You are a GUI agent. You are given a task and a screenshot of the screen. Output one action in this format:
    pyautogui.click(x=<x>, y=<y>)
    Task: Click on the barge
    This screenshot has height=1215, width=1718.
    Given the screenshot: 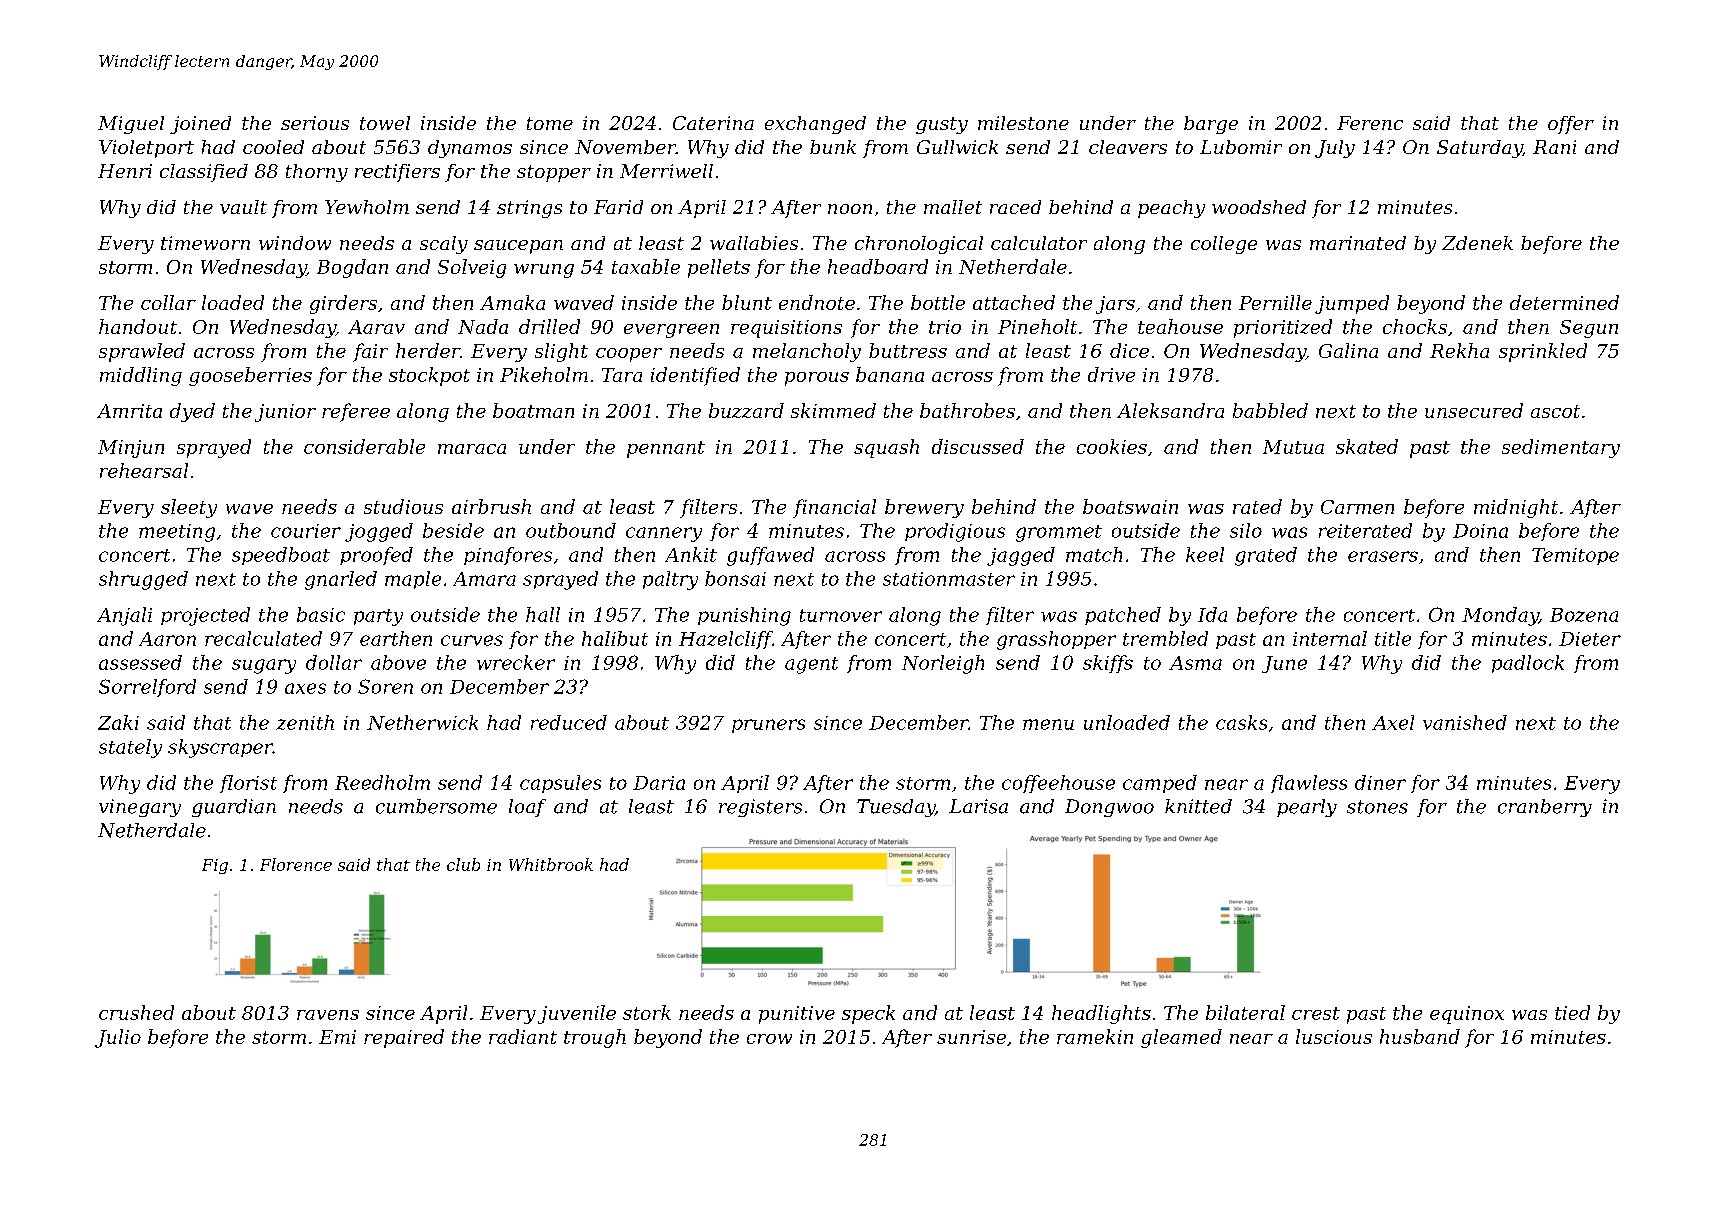 What is the action you would take?
    pyautogui.click(x=1211, y=125)
